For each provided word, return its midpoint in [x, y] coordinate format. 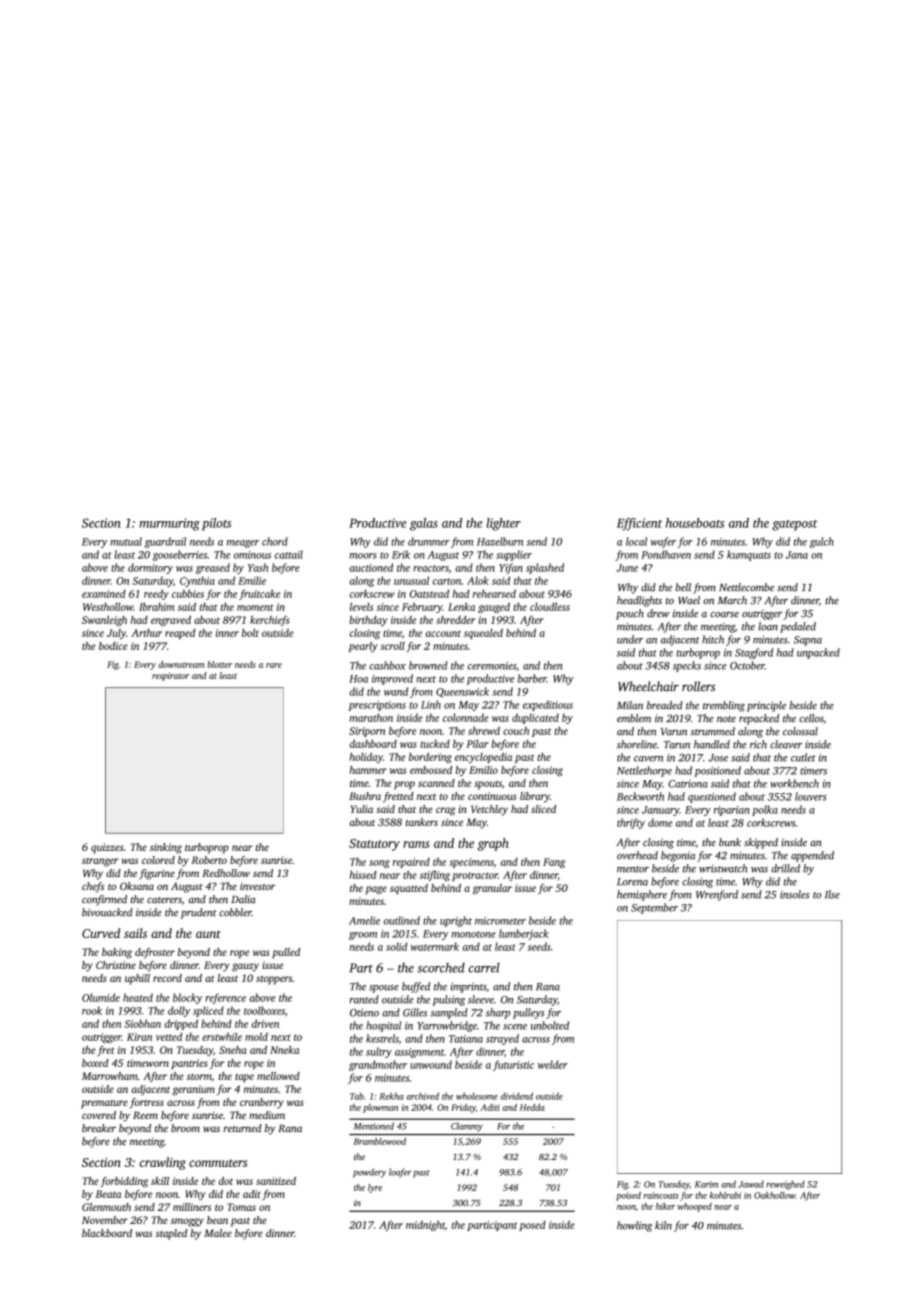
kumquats [749, 555]
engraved [171, 621]
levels [361, 606]
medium [267, 1115]
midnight [425, 1225]
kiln [663, 1225]
